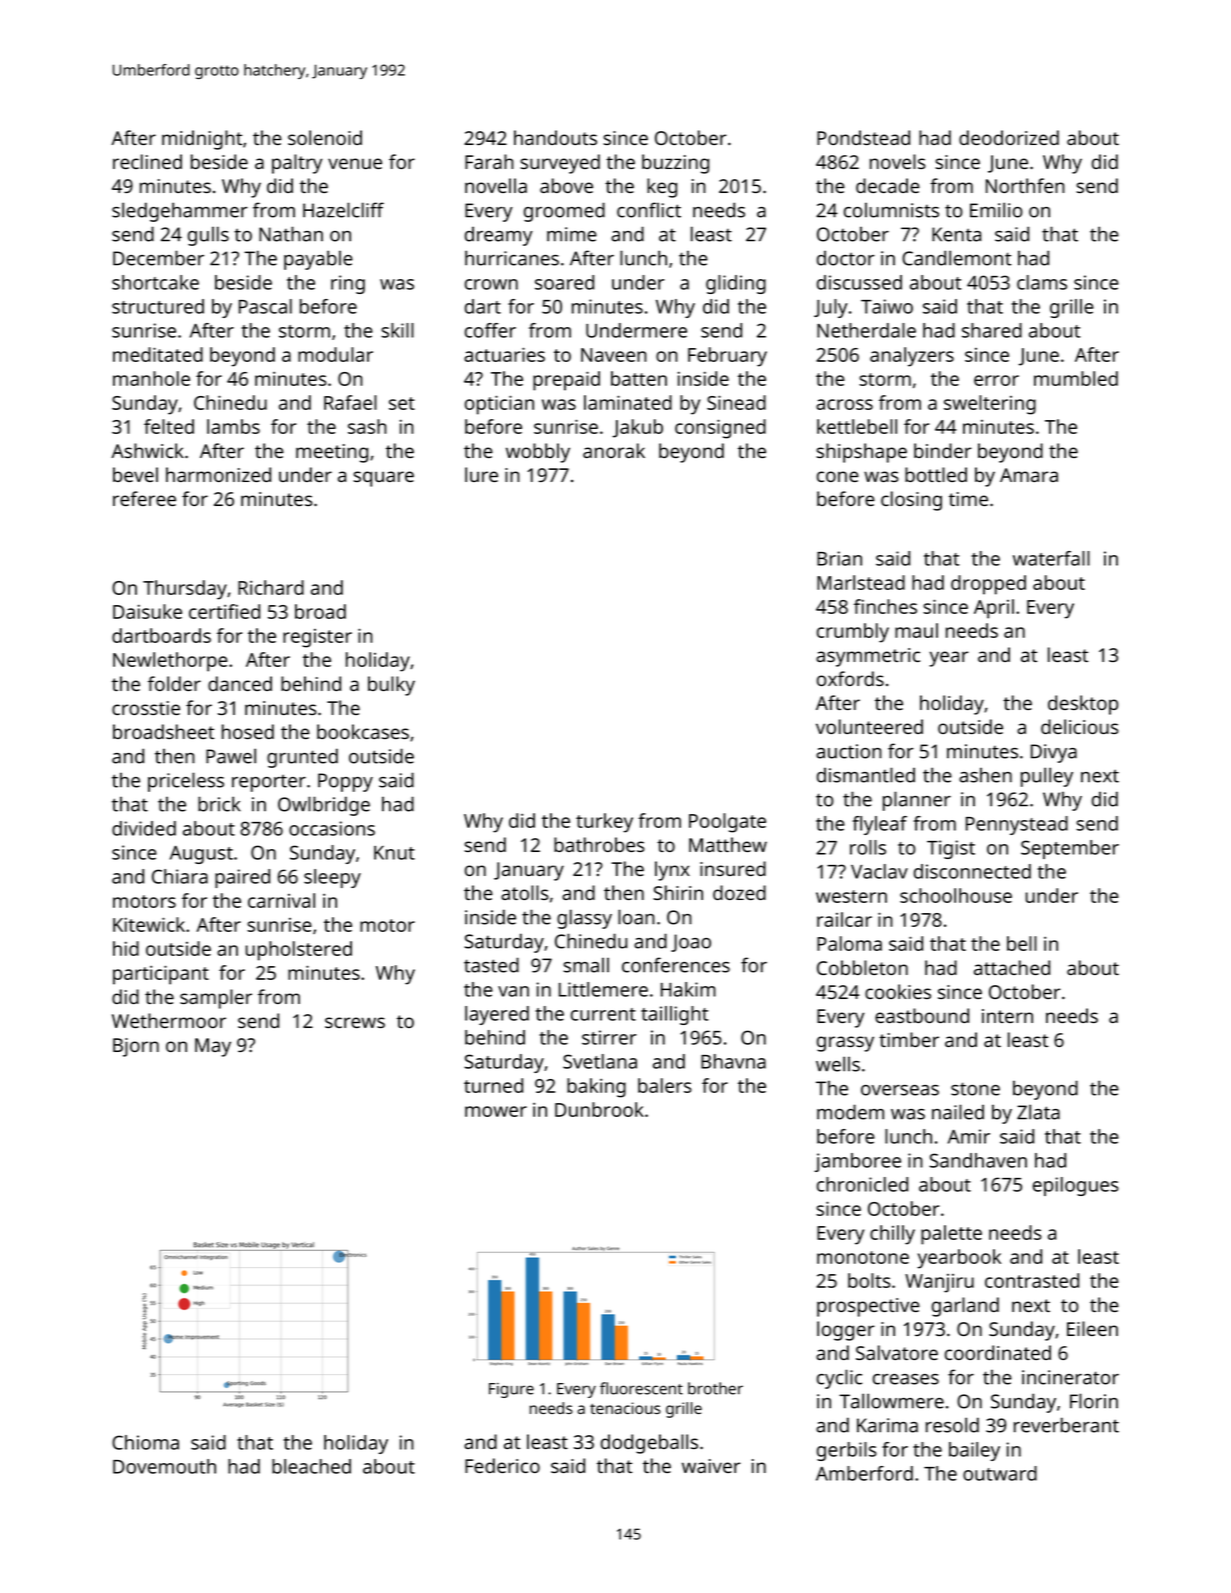  Describe the element at coordinates (265, 306) in the screenshot. I see `Pascal` at that location.
